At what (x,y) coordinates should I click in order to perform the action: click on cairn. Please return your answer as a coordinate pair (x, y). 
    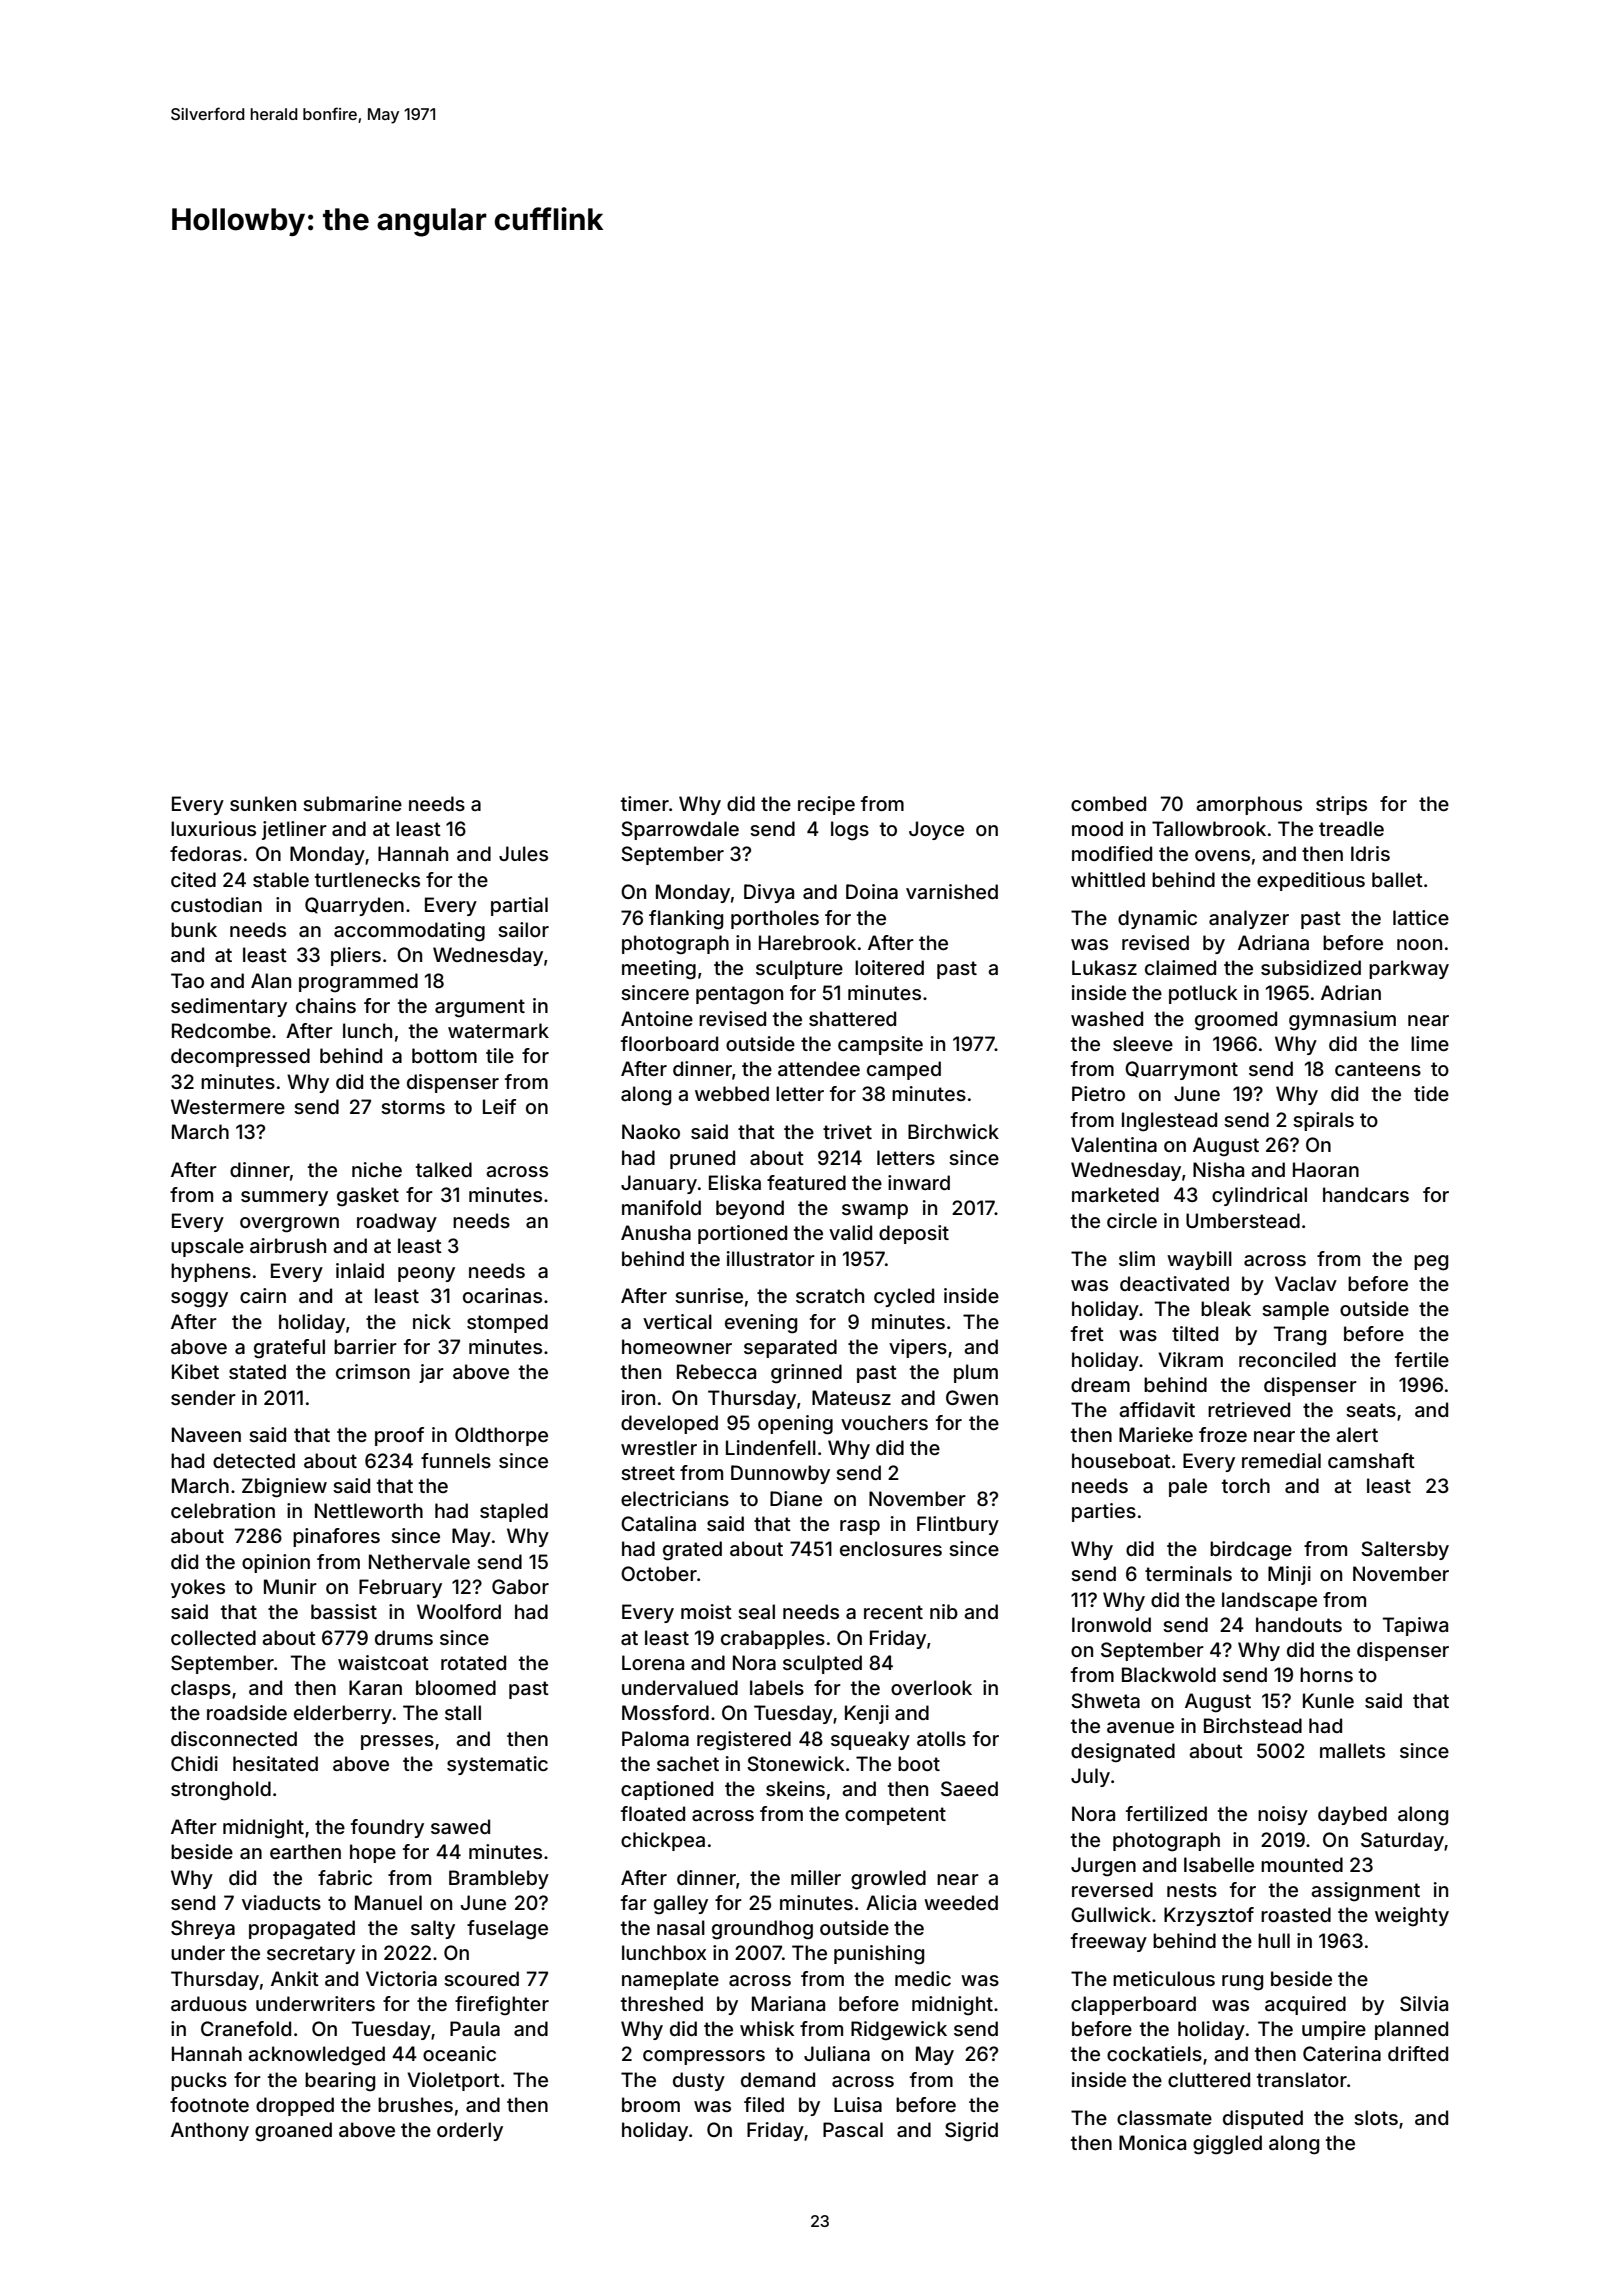
    Looking at the image, I should click on (263, 1295).
